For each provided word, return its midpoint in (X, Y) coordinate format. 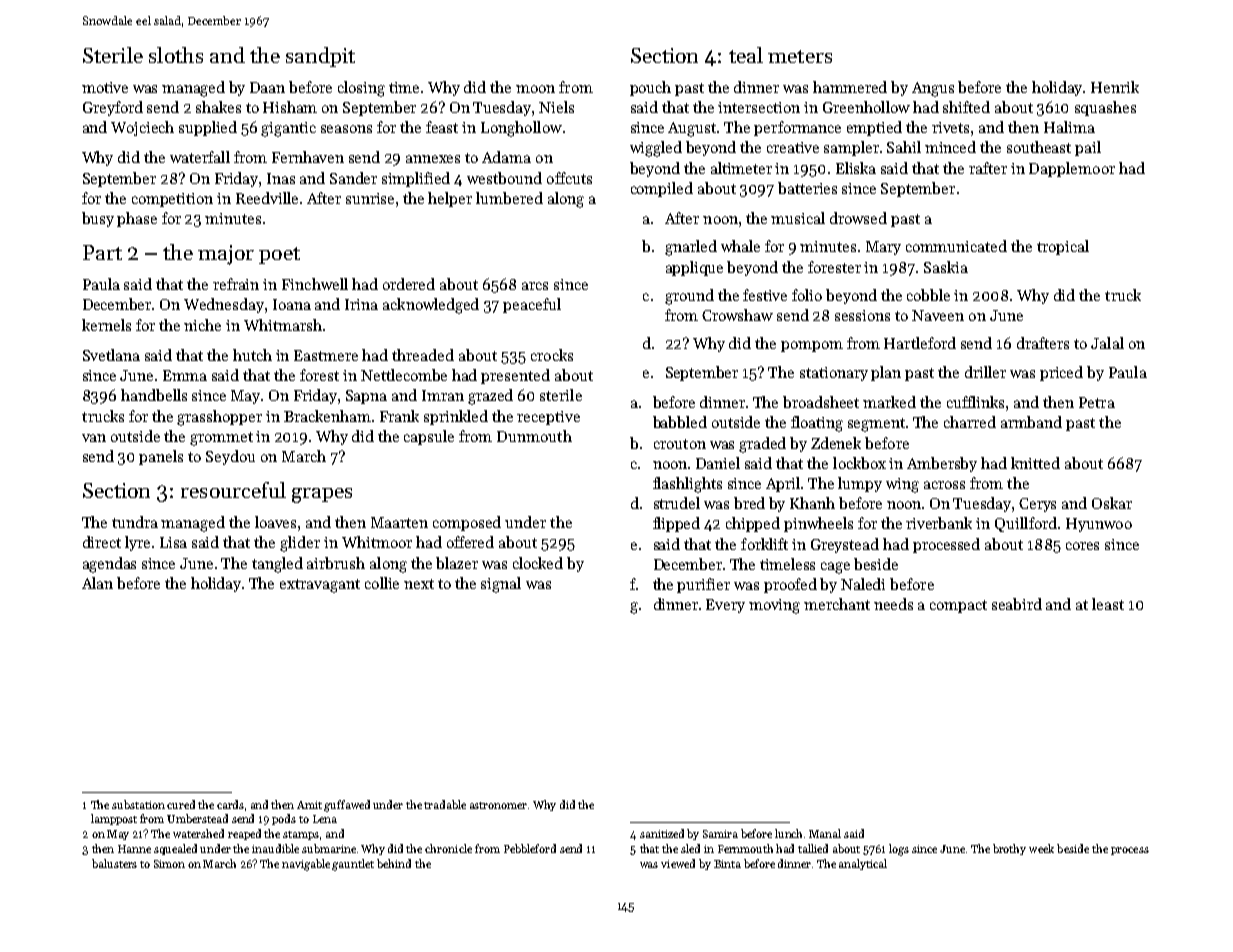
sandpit (320, 57)
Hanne (134, 849)
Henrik (1115, 87)
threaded (423, 355)
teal (746, 55)
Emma (185, 375)
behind (394, 863)
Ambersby (942, 464)
